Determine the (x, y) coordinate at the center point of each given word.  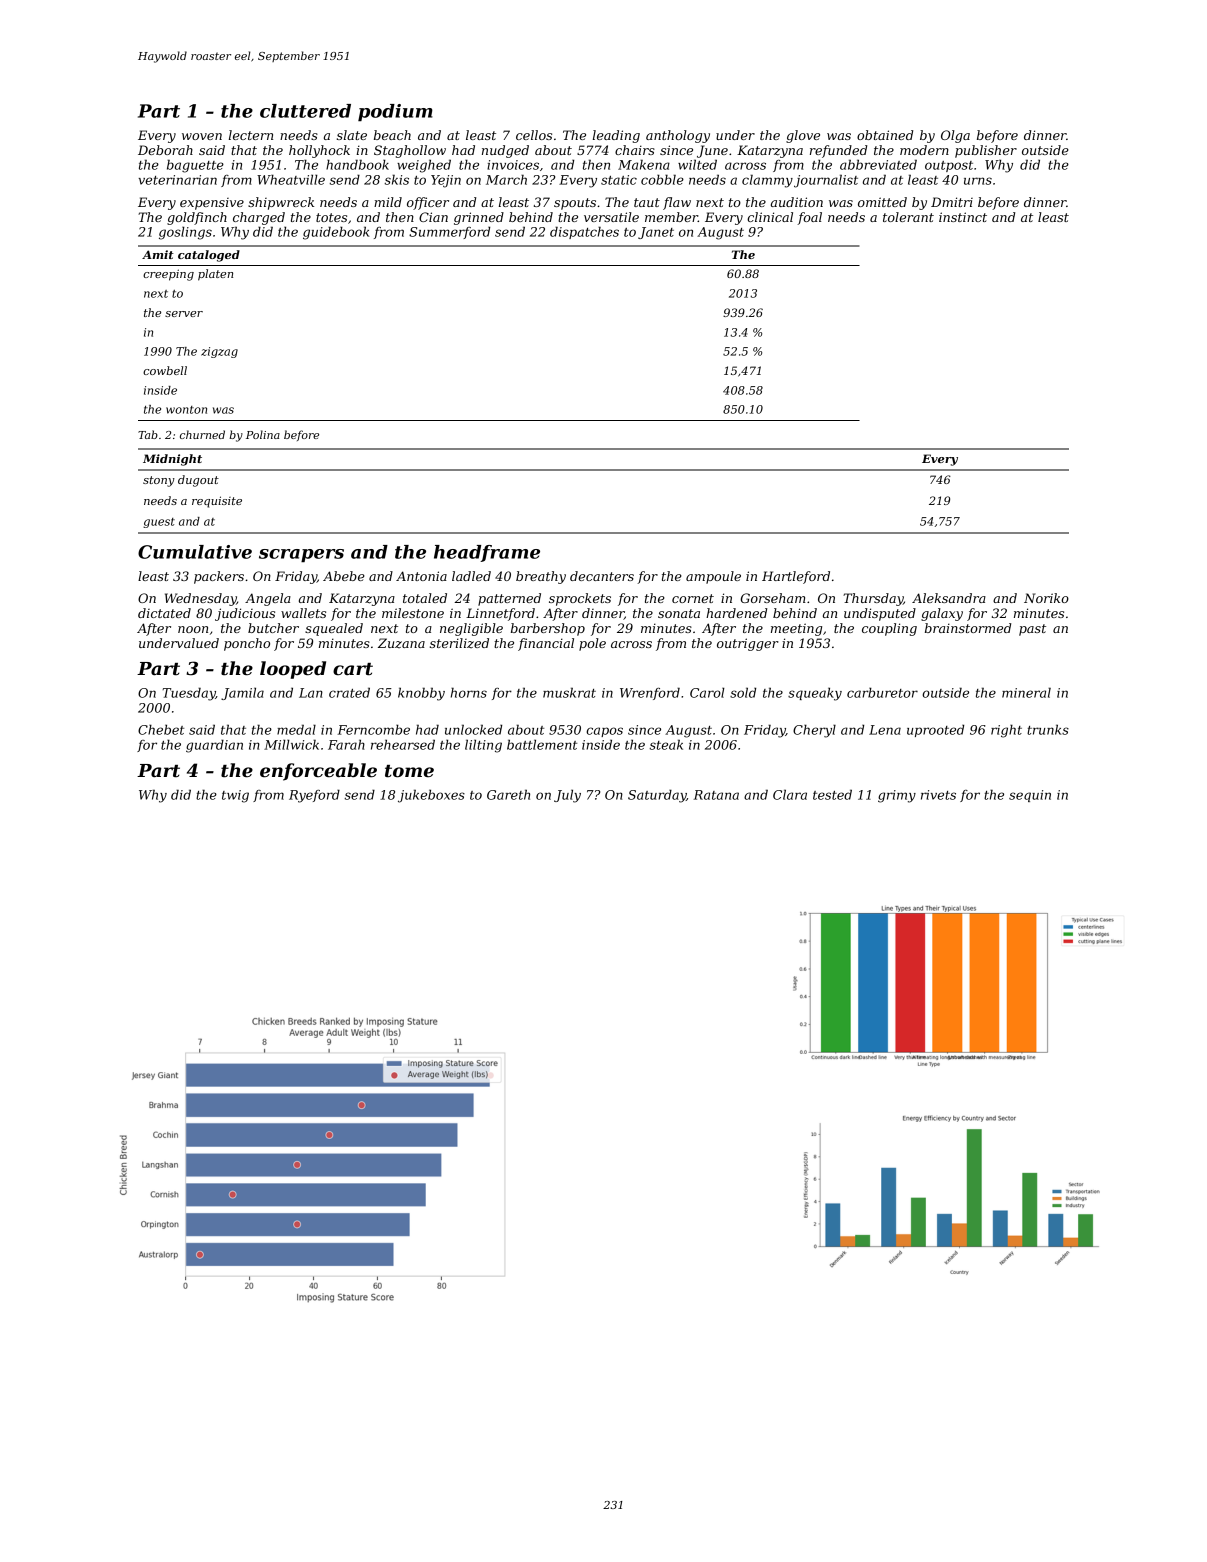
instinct (963, 217)
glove (803, 136)
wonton (186, 410)
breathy (541, 577)
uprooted (935, 730)
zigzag (219, 352)
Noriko (1046, 598)
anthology (678, 136)
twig (235, 796)
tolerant (908, 217)
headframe (487, 553)
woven (202, 136)
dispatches (584, 232)
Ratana (716, 795)
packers (219, 577)
